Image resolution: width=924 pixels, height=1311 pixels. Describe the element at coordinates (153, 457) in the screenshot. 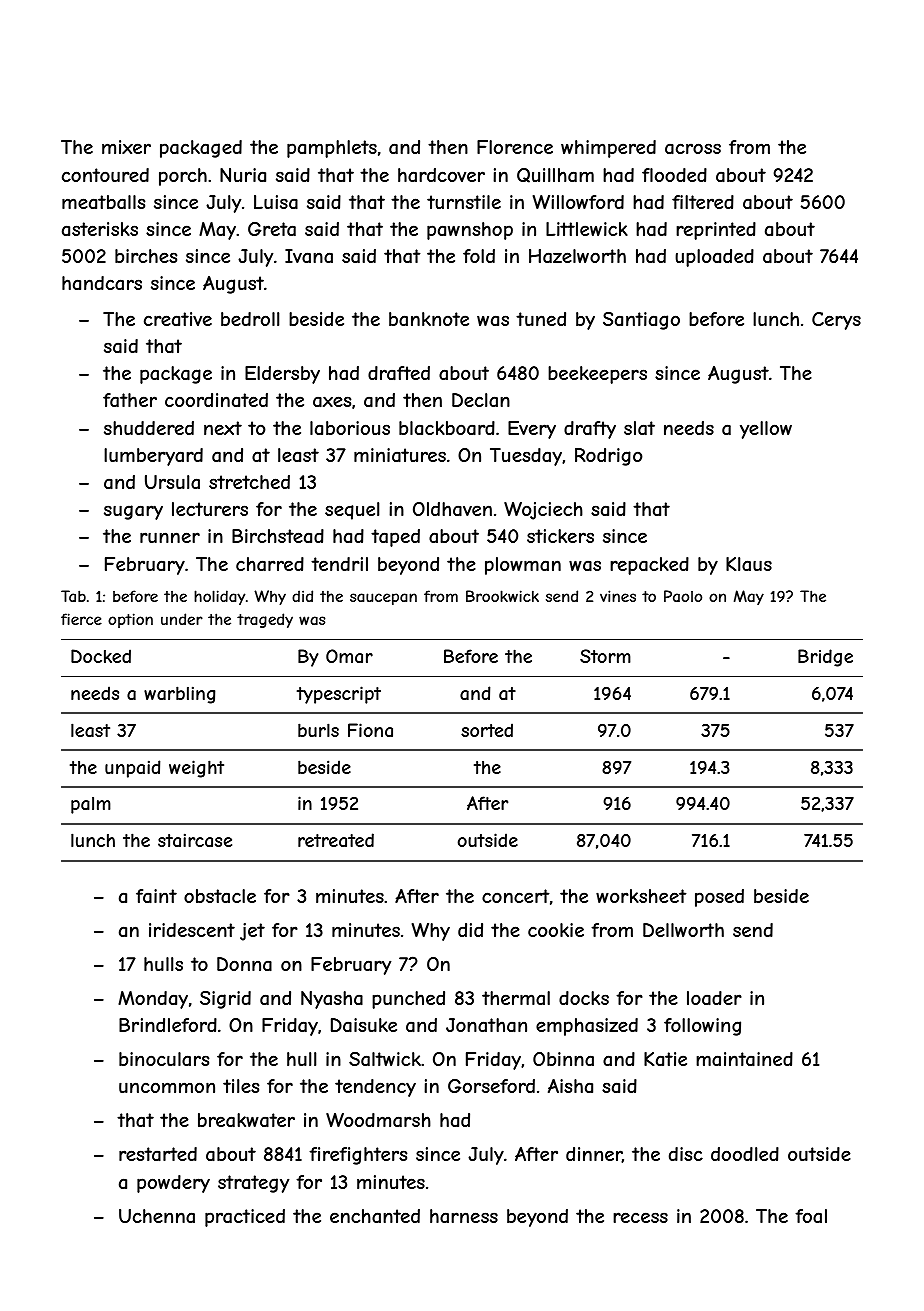

I see `lumberyard` at that location.
